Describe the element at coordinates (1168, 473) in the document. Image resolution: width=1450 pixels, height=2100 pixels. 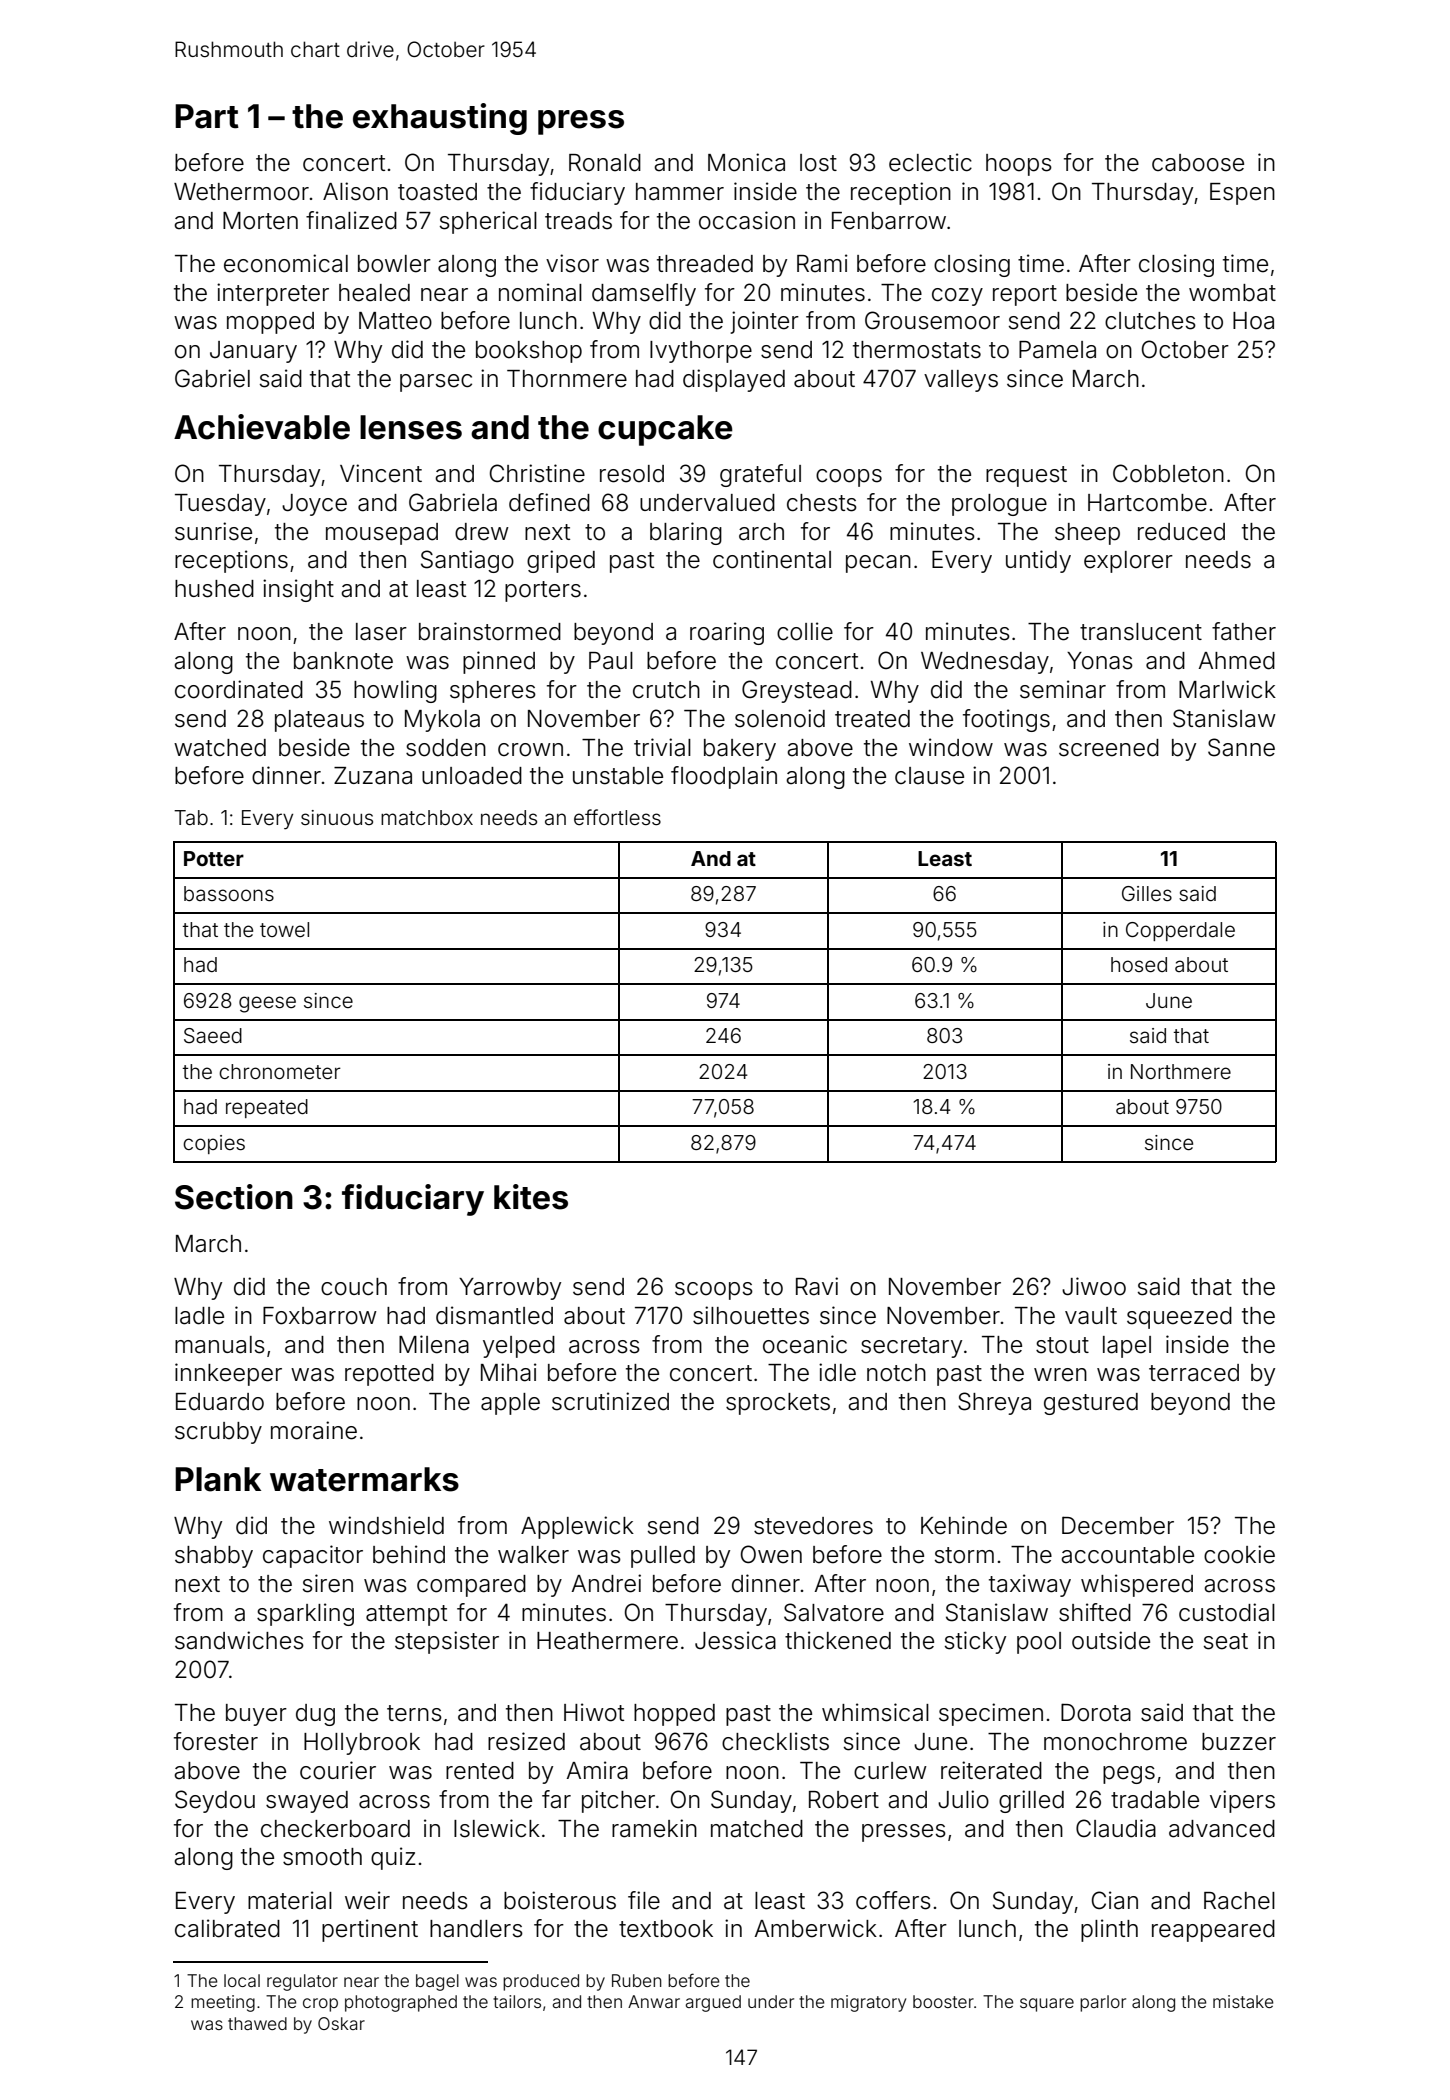
I see `Cobbleton` at that location.
